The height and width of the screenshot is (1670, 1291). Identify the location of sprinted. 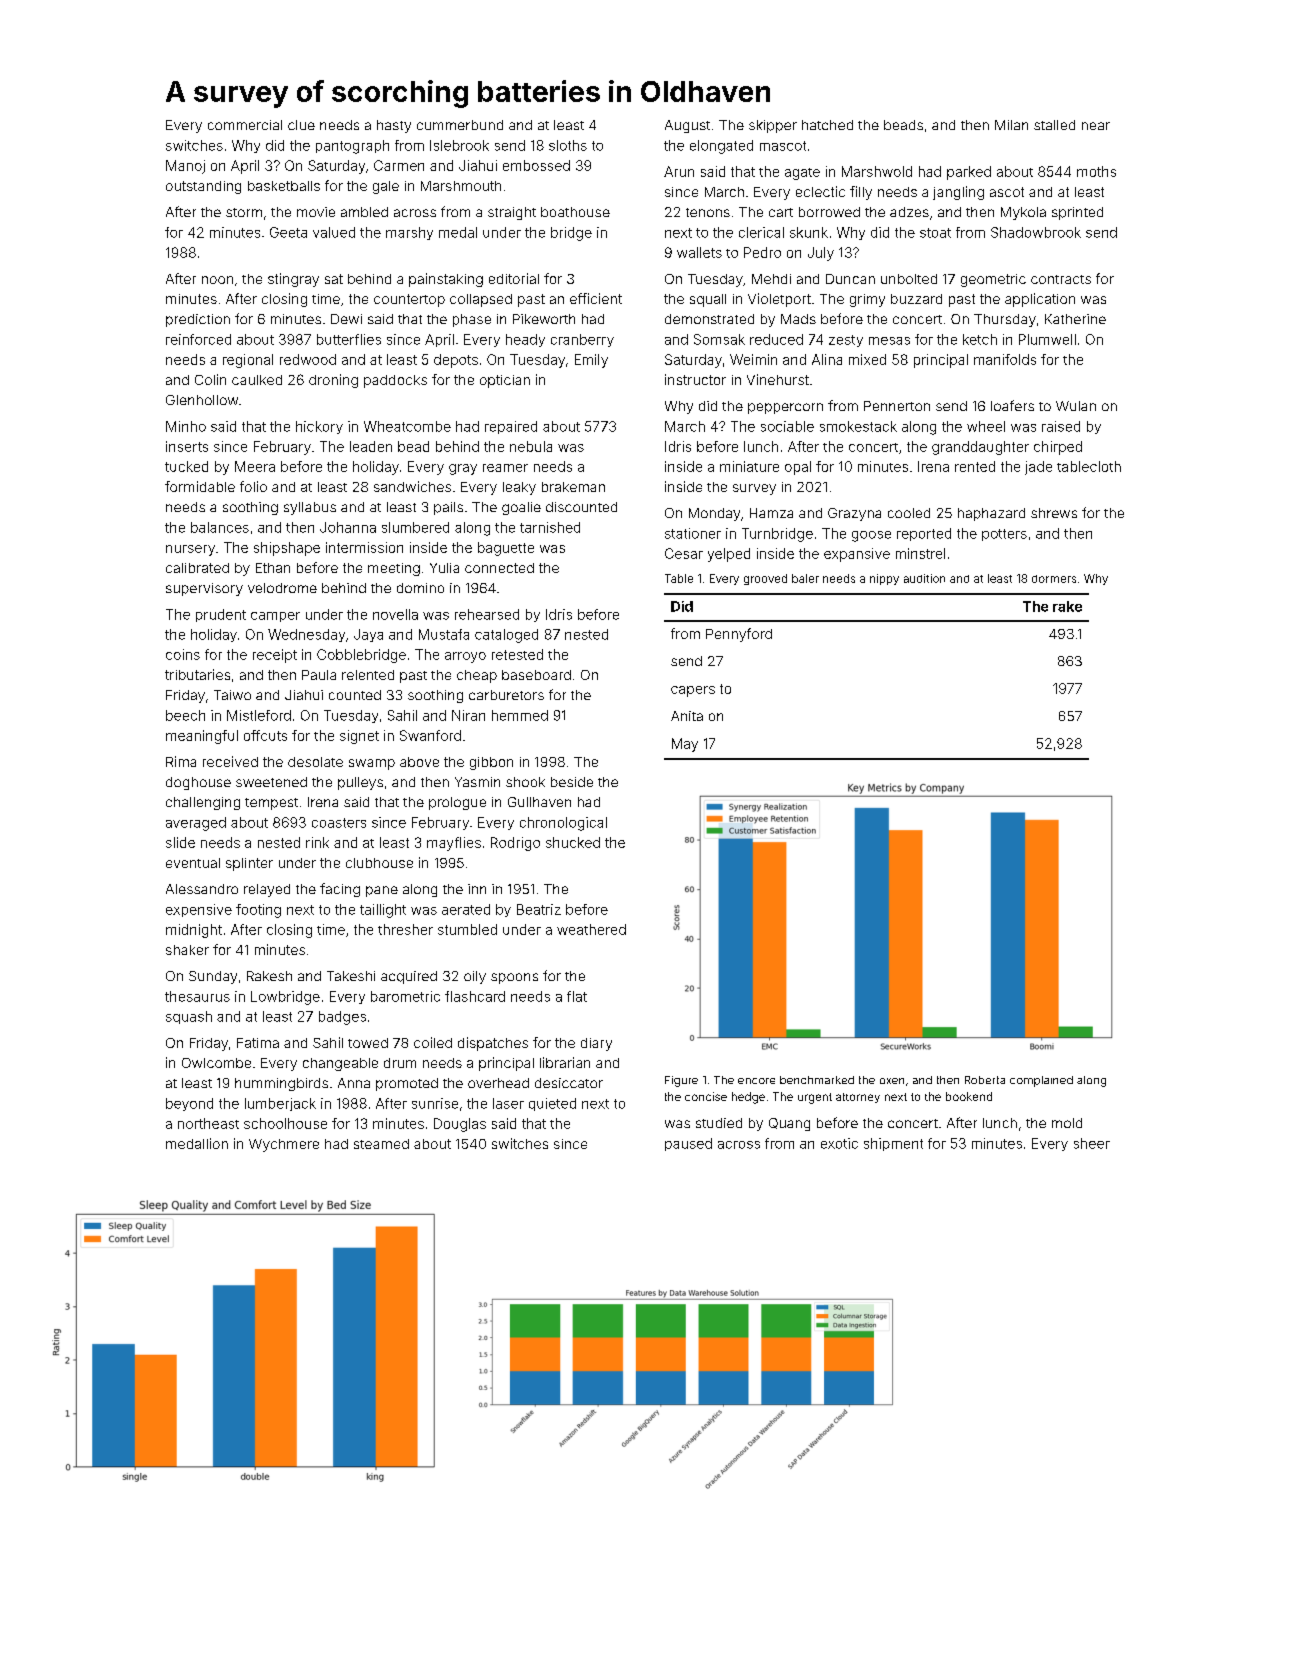
(1077, 213).
